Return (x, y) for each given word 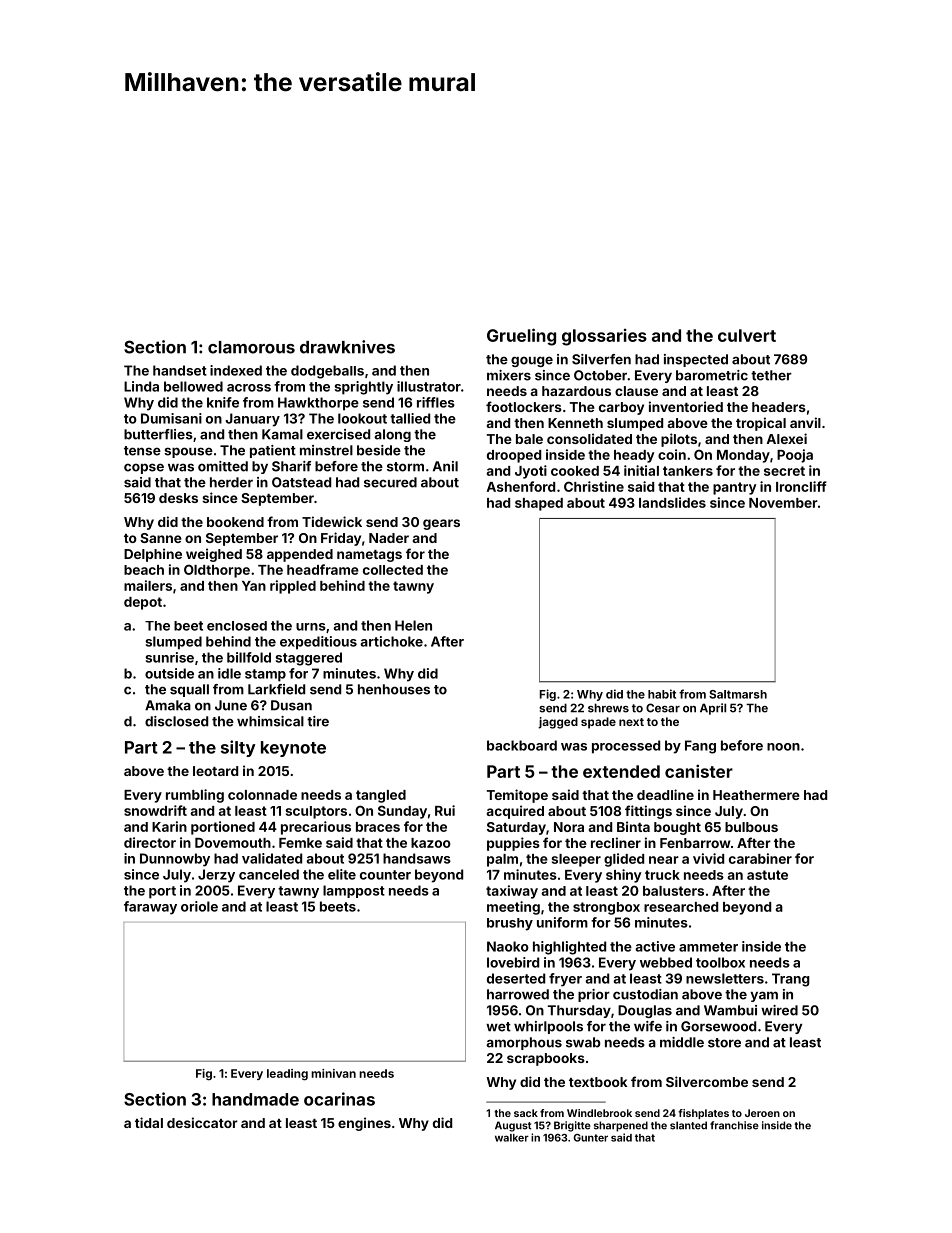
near (664, 860)
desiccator (202, 1122)
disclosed (176, 721)
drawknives (347, 347)
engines (364, 1124)
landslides (672, 502)
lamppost (354, 891)
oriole (199, 906)
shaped (539, 504)
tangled (381, 796)
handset (180, 370)
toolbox (720, 962)
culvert (747, 335)
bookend (235, 522)
